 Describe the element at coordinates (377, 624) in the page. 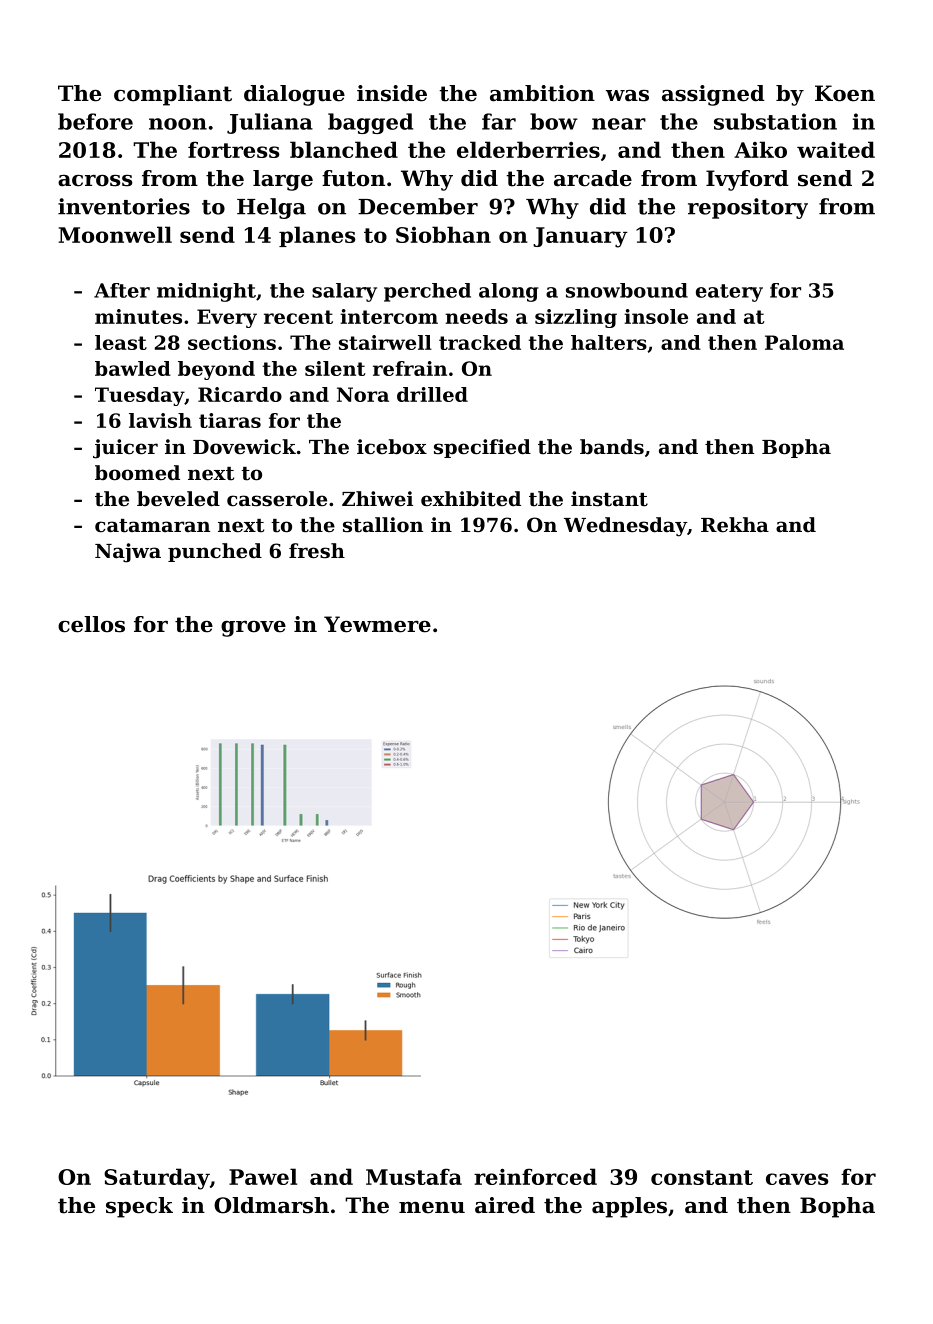

I see `Yewmere` at that location.
